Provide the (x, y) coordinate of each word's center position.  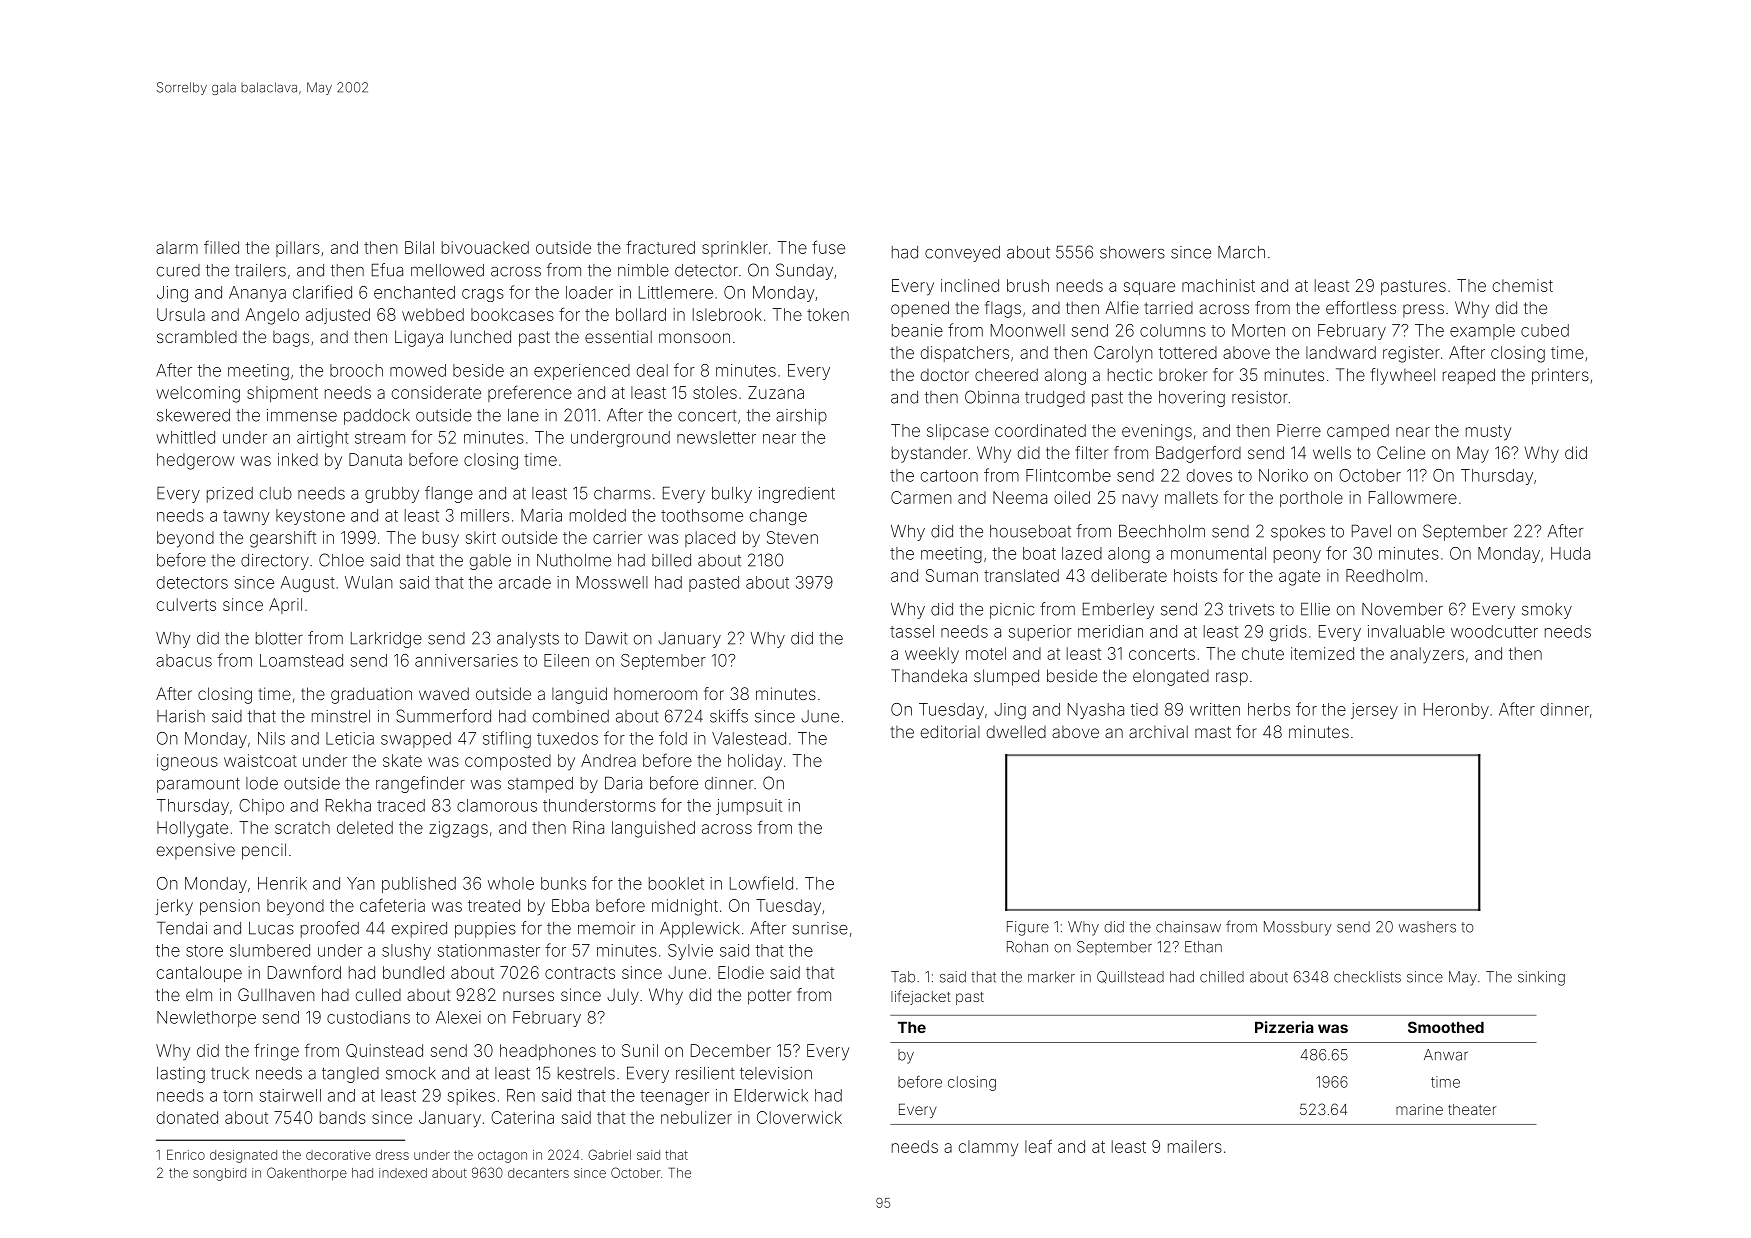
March (1241, 252)
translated (1021, 575)
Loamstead (301, 660)
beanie (917, 330)
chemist (1523, 285)
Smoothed (1446, 1027)
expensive (196, 851)
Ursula (181, 314)
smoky (1547, 611)
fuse (828, 247)
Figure (1028, 928)
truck (230, 1073)
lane (523, 415)
